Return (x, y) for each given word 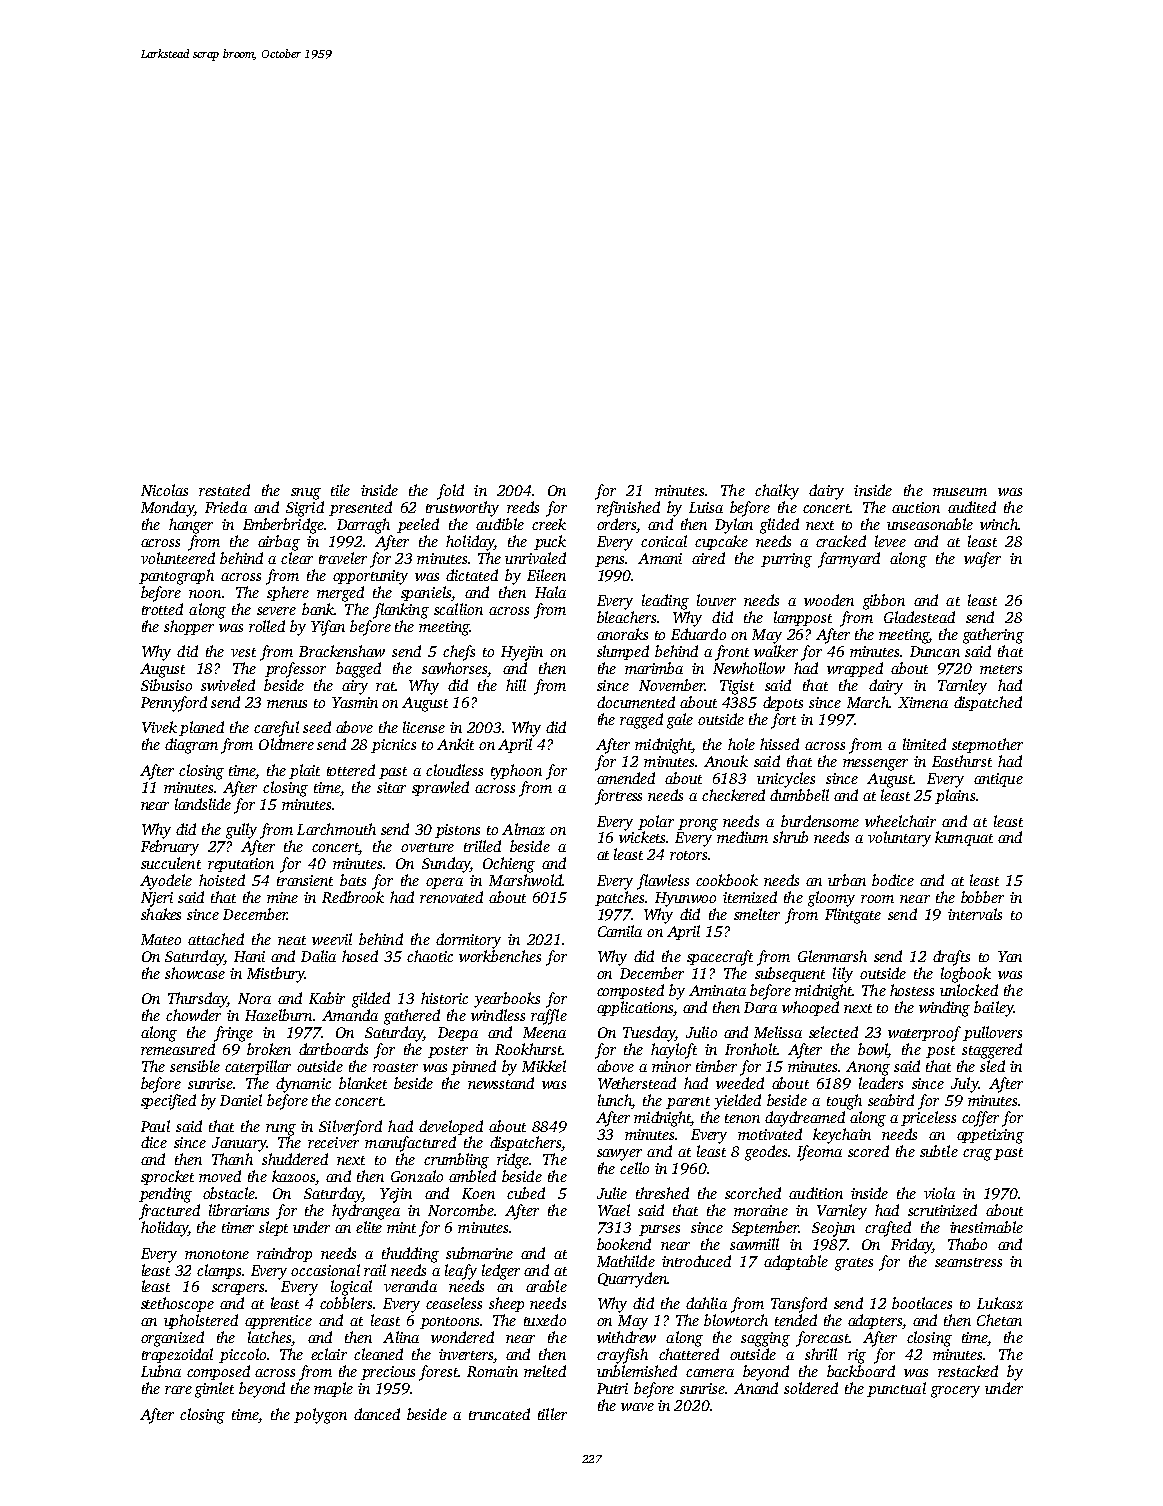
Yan (1010, 956)
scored (868, 1151)
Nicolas (164, 490)
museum (960, 492)
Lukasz (1000, 1303)
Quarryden (632, 1280)
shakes (161, 914)
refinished (628, 509)
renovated (451, 897)
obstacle (229, 1193)
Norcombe (461, 1210)
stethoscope (177, 1304)
